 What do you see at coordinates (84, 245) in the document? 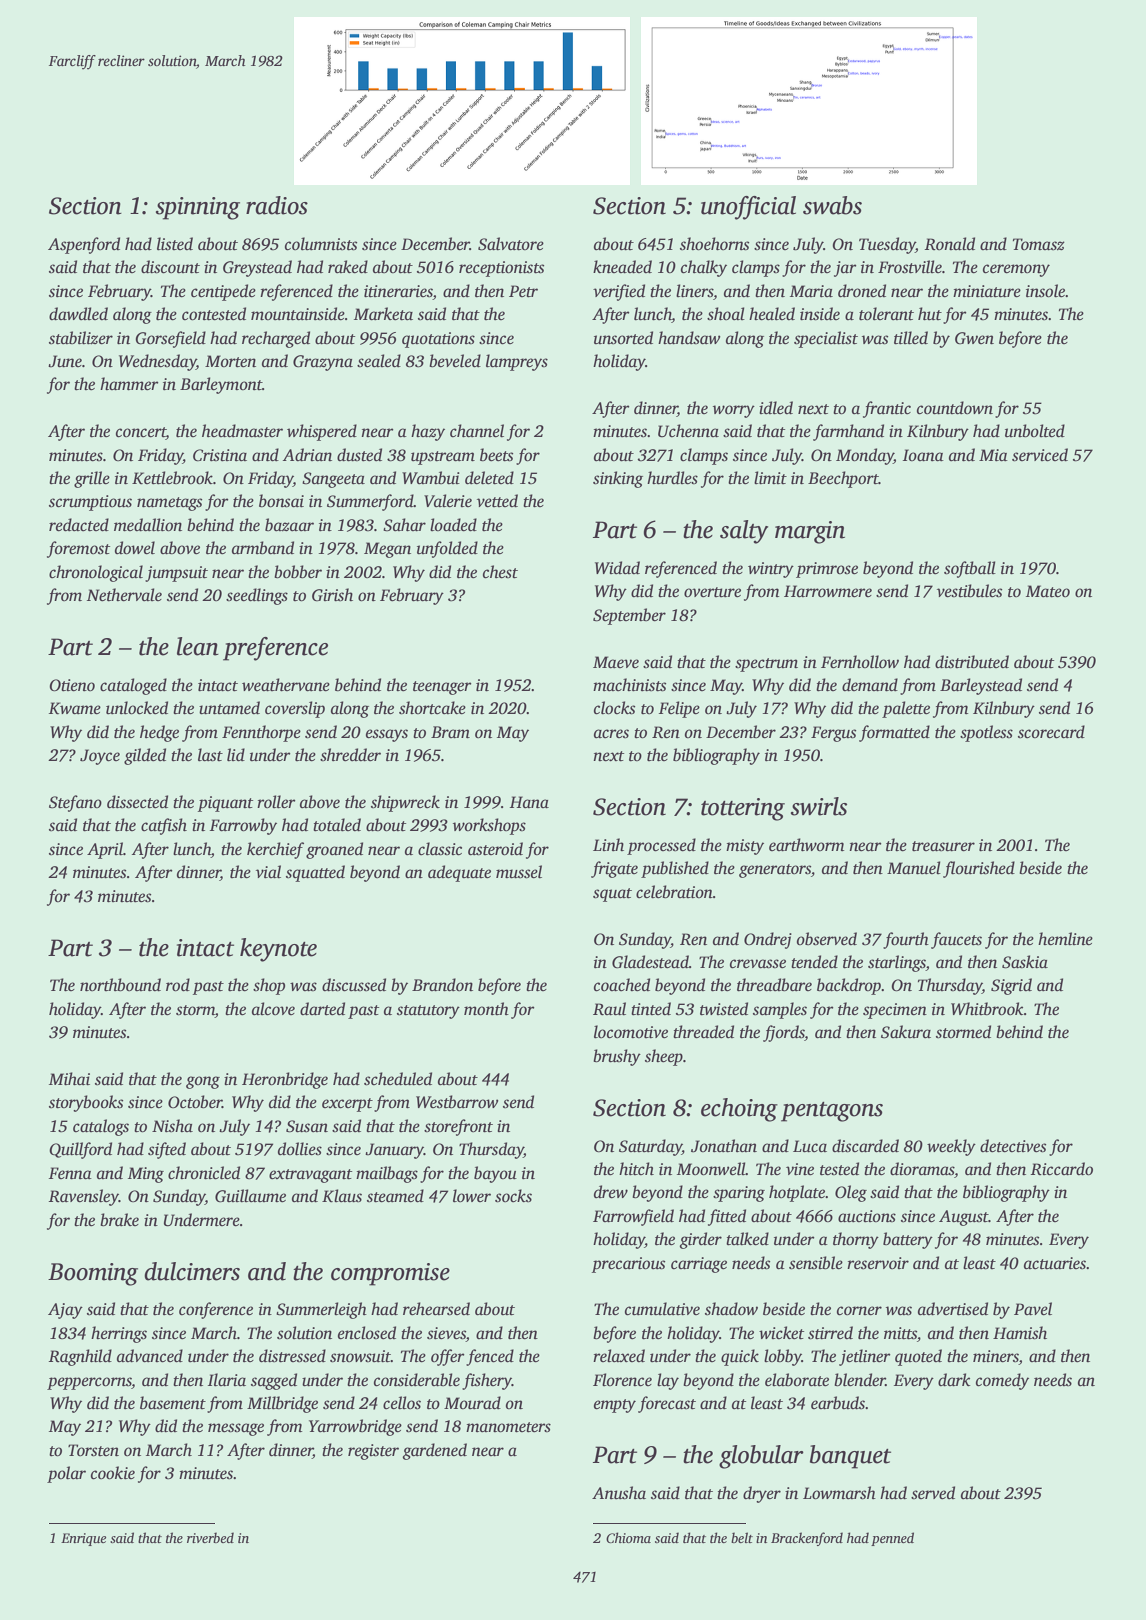
I see `Aspenford` at bounding box center [84, 245].
